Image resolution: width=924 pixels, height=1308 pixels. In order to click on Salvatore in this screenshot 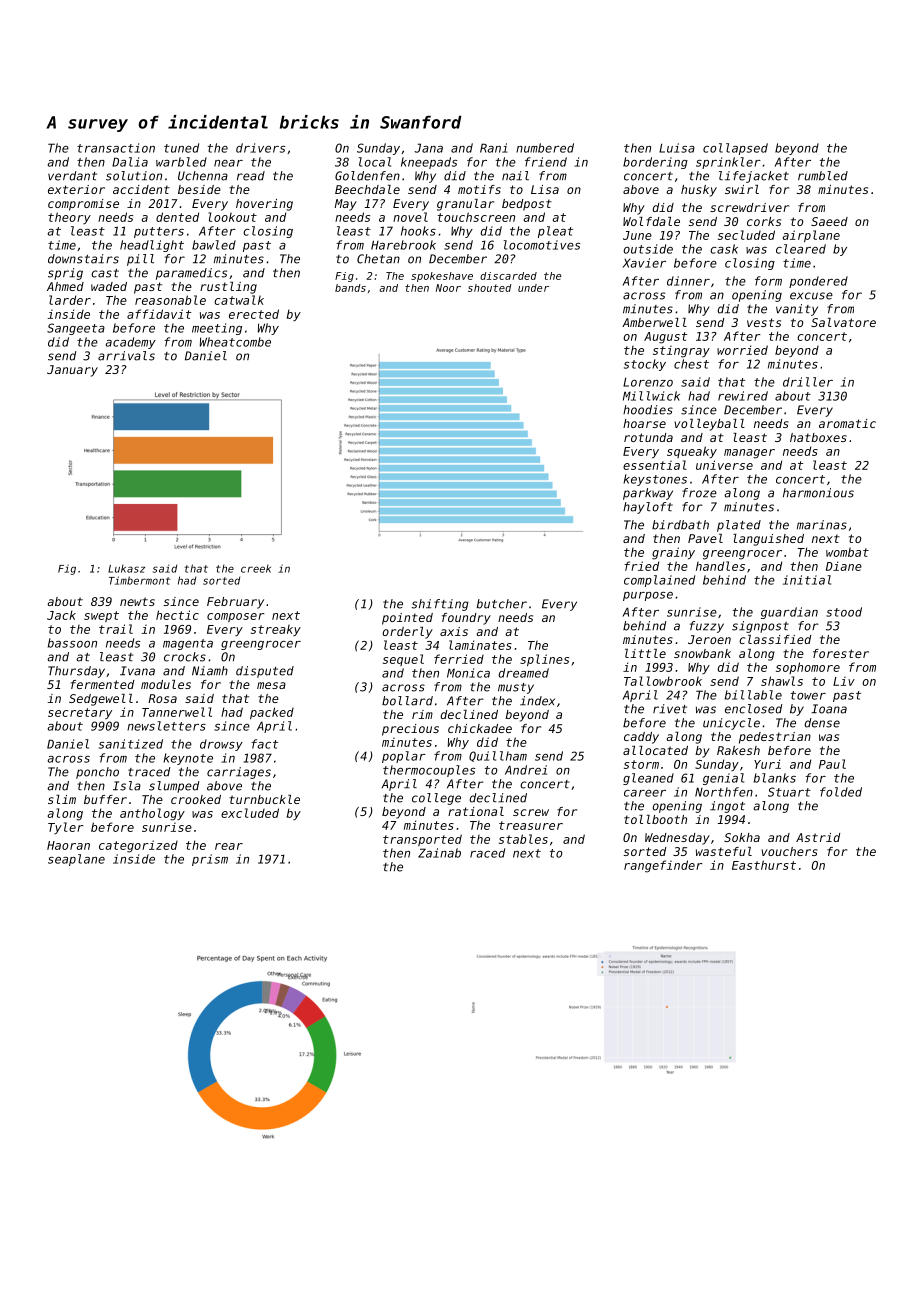, I will do `click(843, 322)`.
